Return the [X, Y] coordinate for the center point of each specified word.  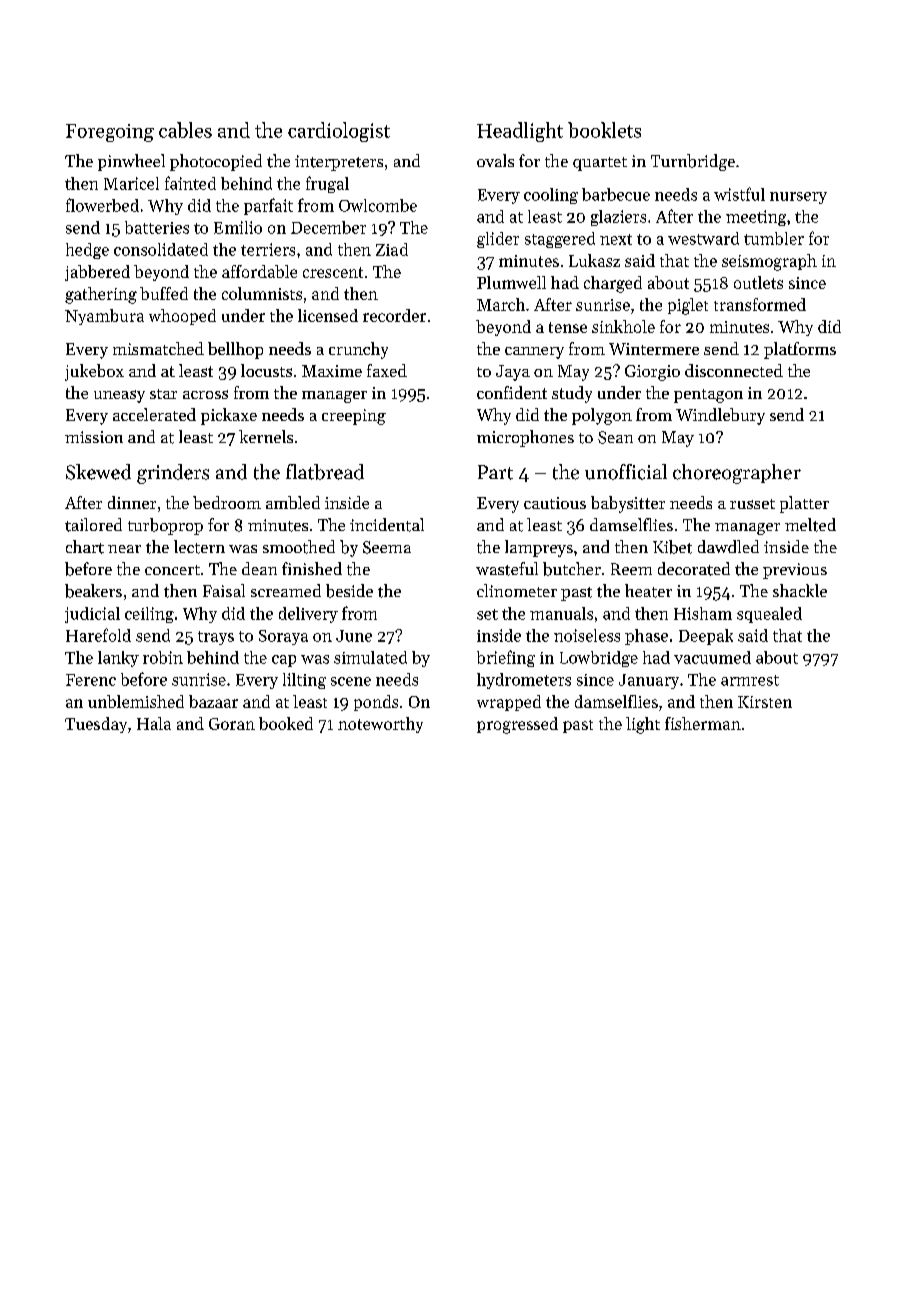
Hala [154, 723]
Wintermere [654, 349]
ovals [495, 160]
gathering [101, 295]
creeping [354, 417]
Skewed [98, 472]
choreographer [737, 474]
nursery [798, 198]
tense [568, 327]
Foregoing [110, 133]
